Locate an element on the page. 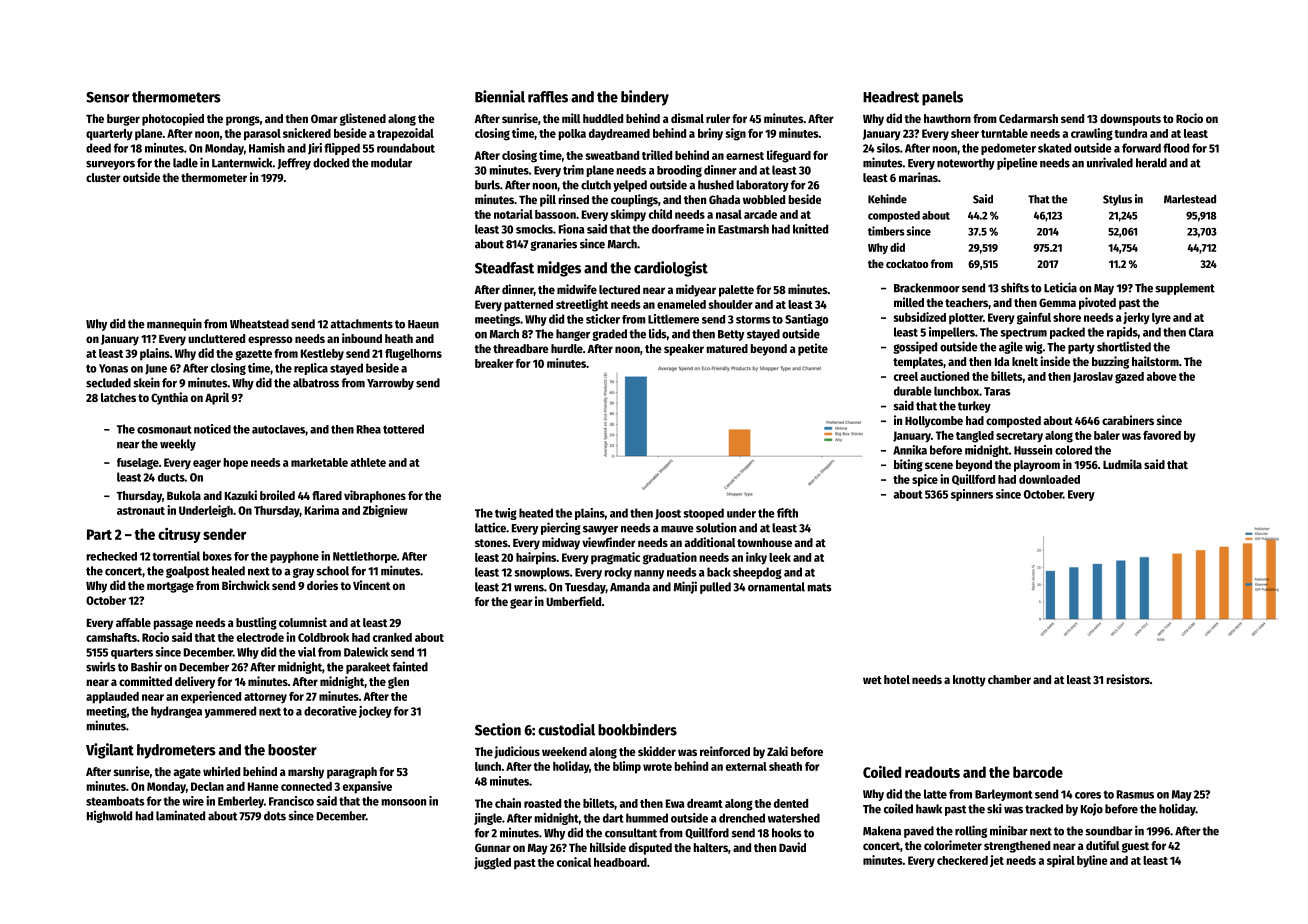  speaker is located at coordinates (684, 350).
